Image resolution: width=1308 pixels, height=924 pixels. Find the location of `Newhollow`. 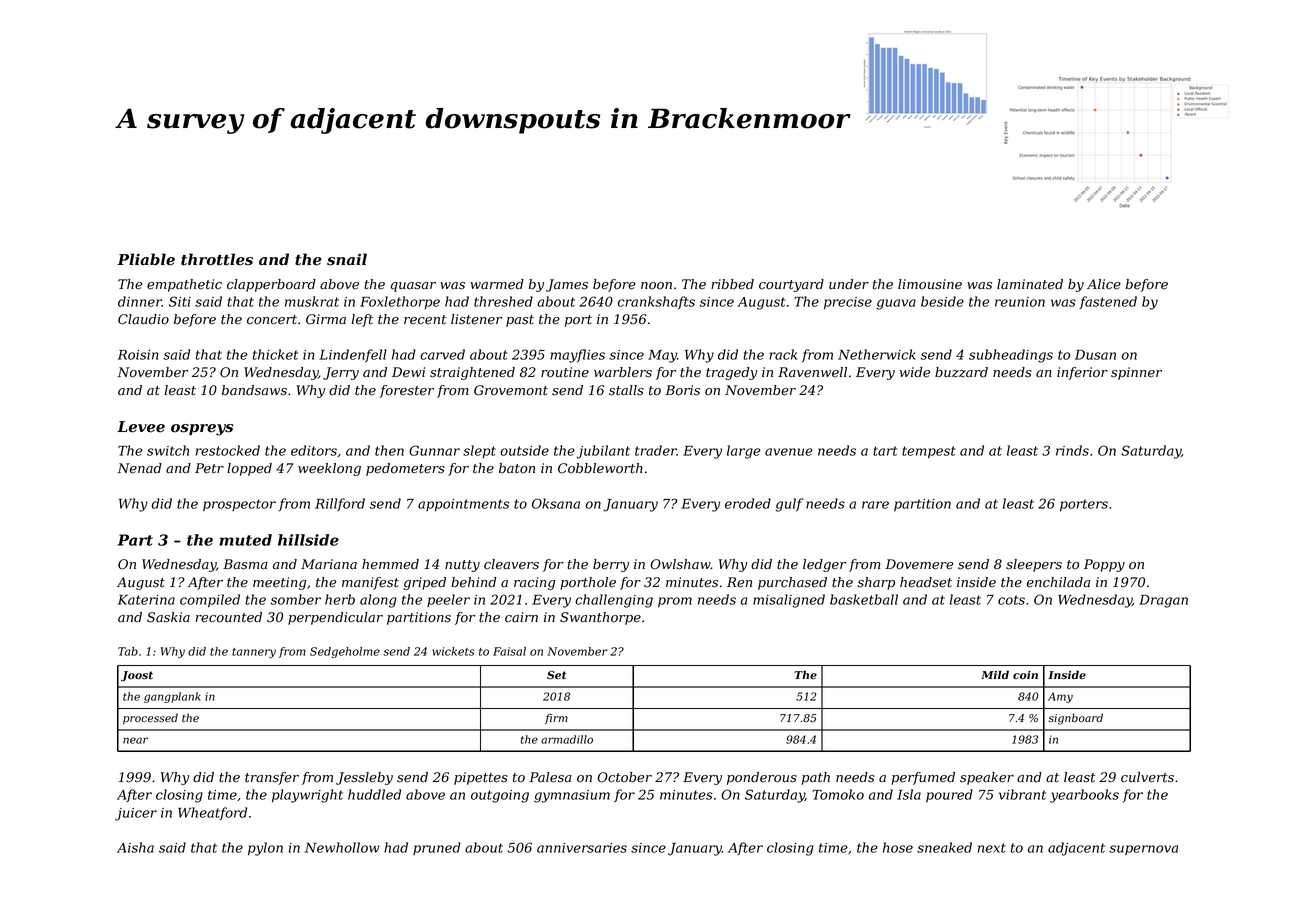

Newhollow is located at coordinates (342, 847).
